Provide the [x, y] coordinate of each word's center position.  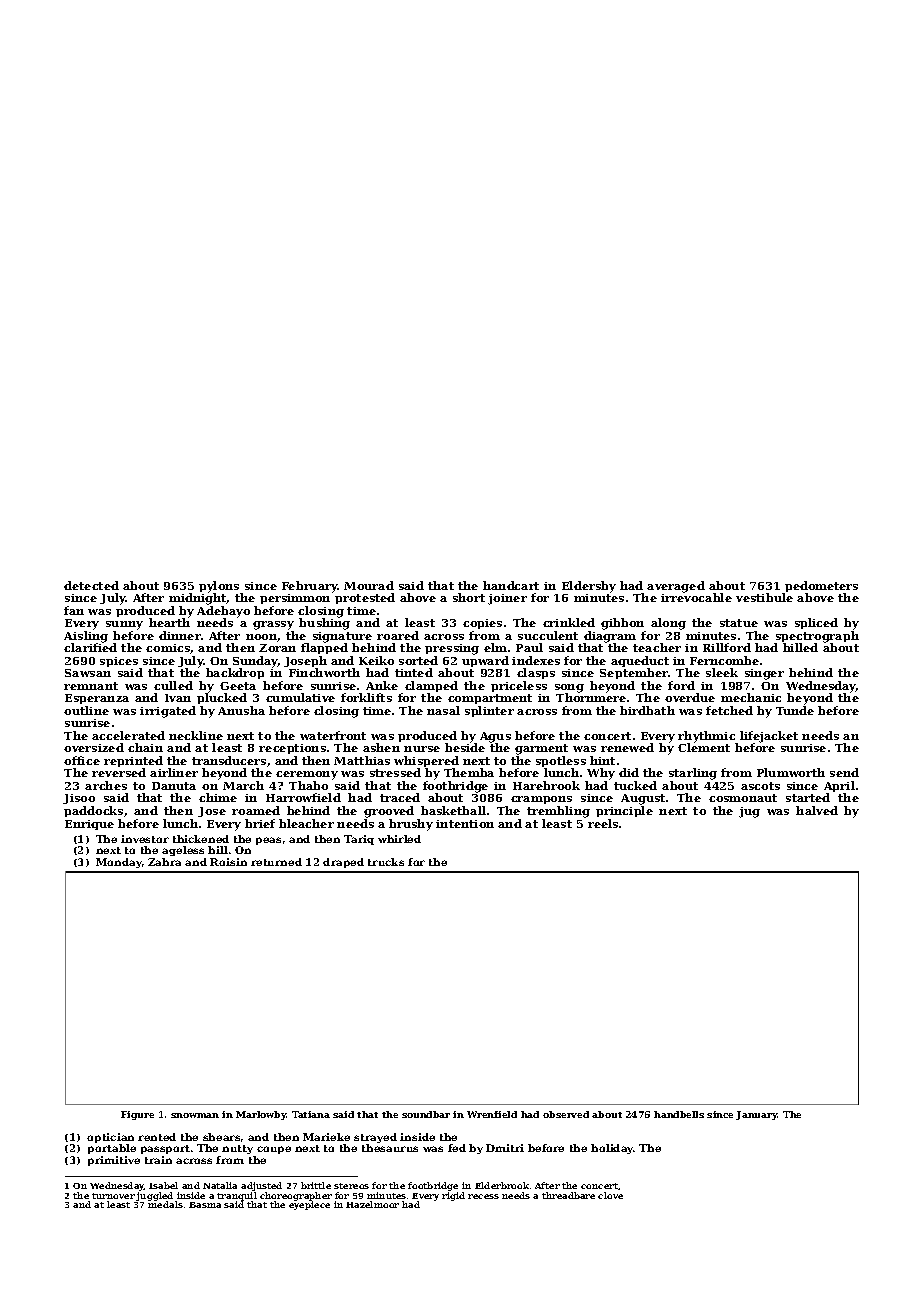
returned [276, 862]
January [757, 1115]
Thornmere [591, 698]
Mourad [369, 585]
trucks [386, 862]
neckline [196, 735]
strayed [375, 1138]
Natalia [220, 1185]
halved [817, 810]
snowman [195, 1115]
